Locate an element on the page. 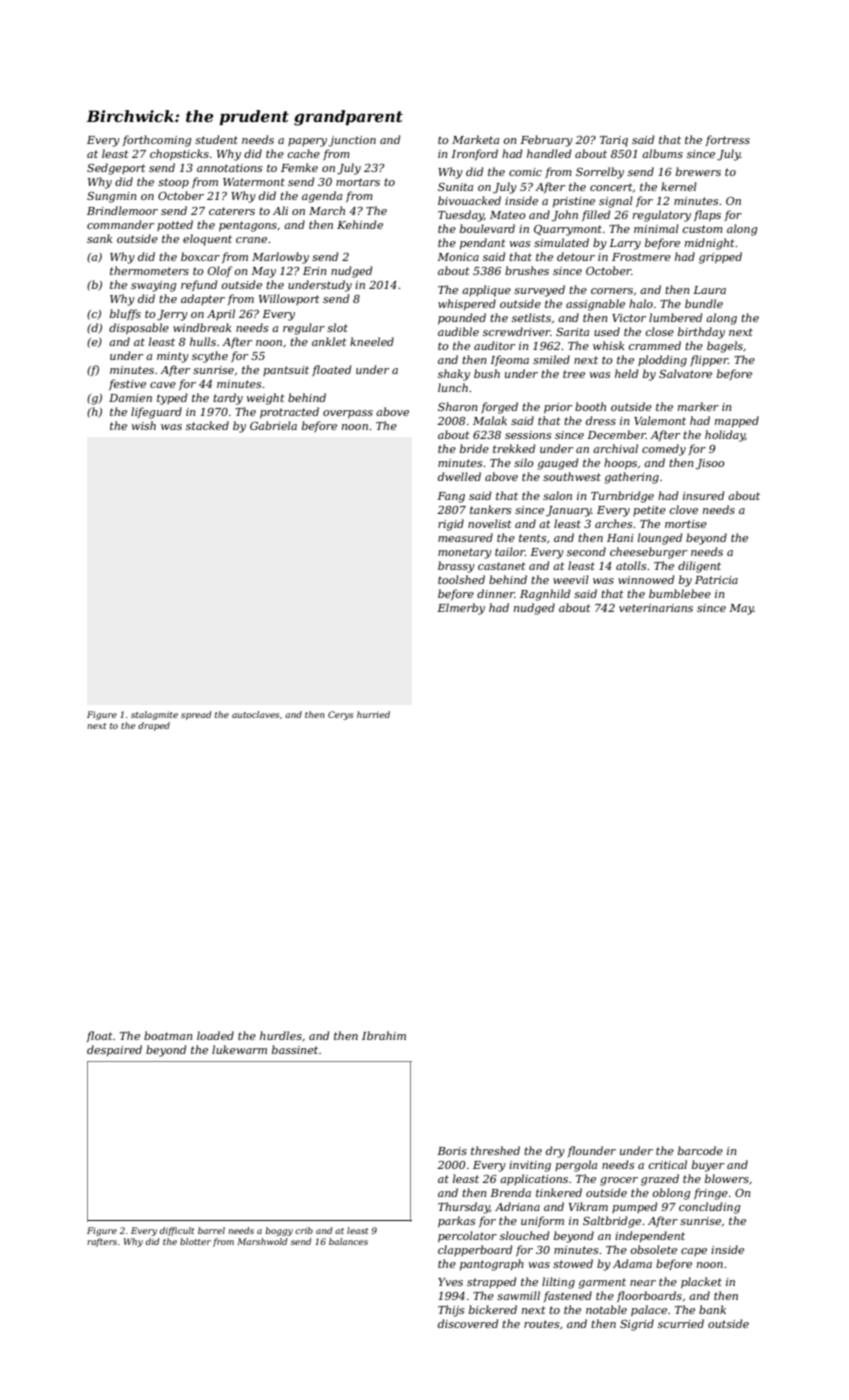 The image size is (849, 1400). discovered is located at coordinates (468, 1323).
